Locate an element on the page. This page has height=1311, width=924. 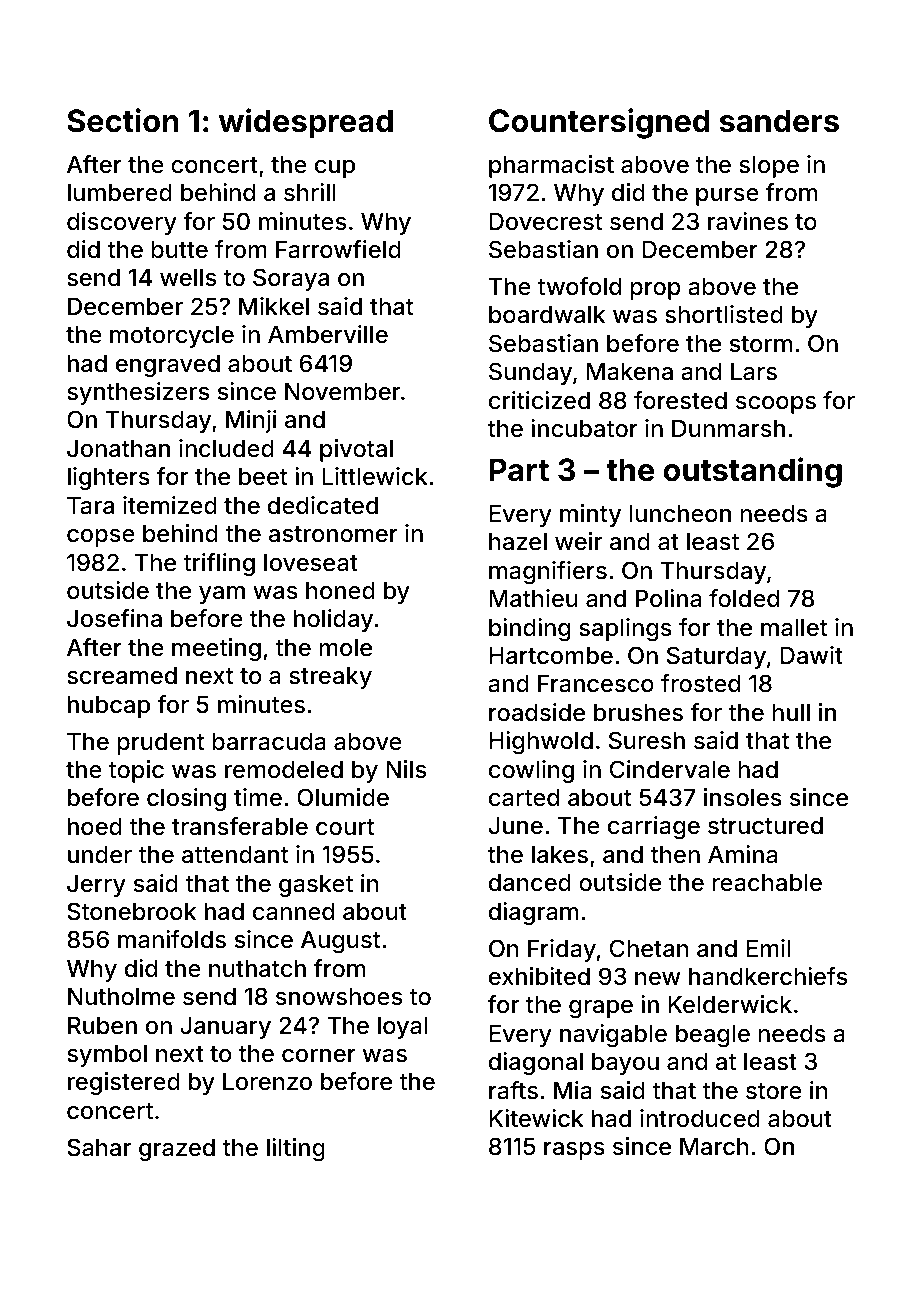
Dovecrest is located at coordinates (545, 221).
